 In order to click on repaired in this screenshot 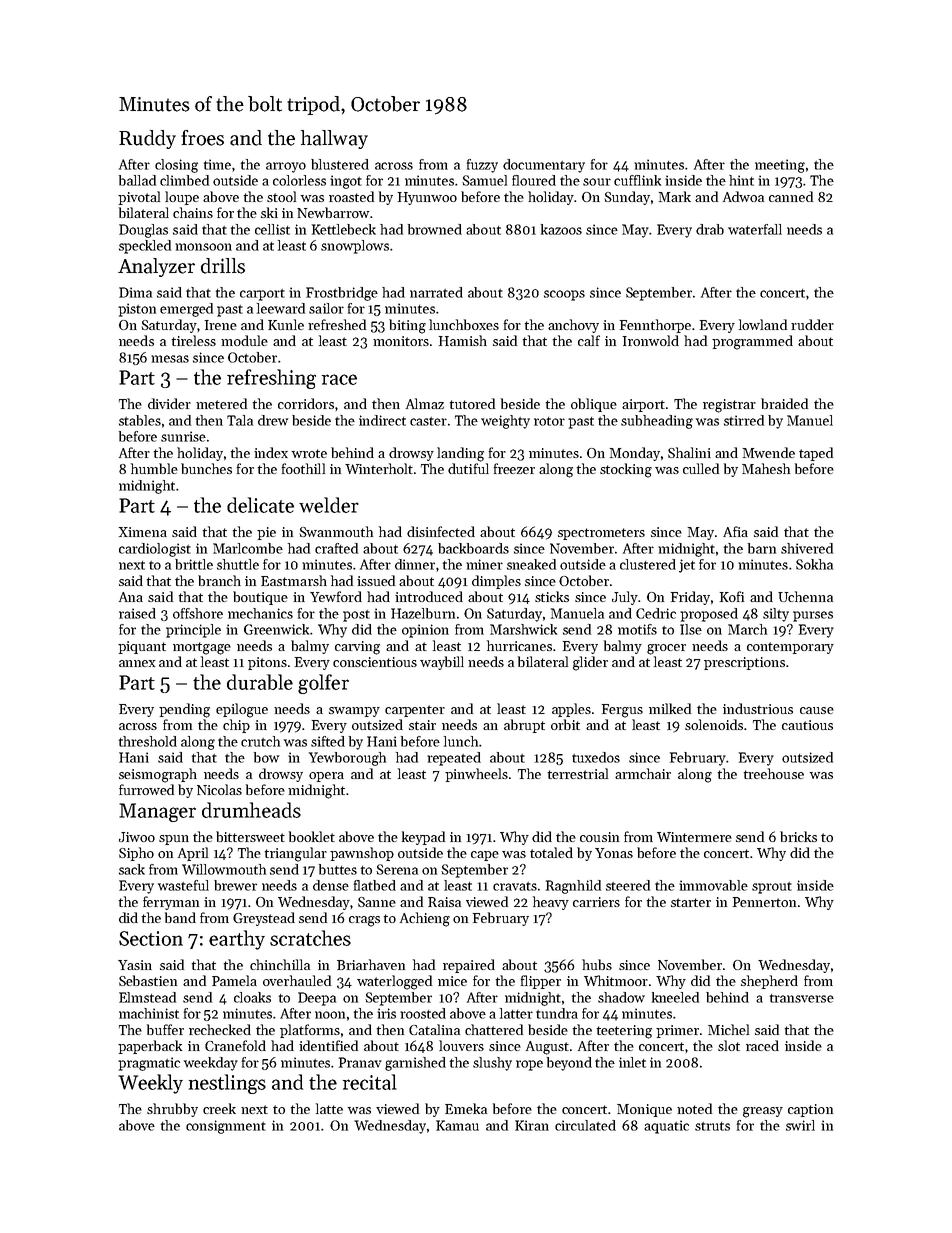, I will do `click(469, 966)`.
